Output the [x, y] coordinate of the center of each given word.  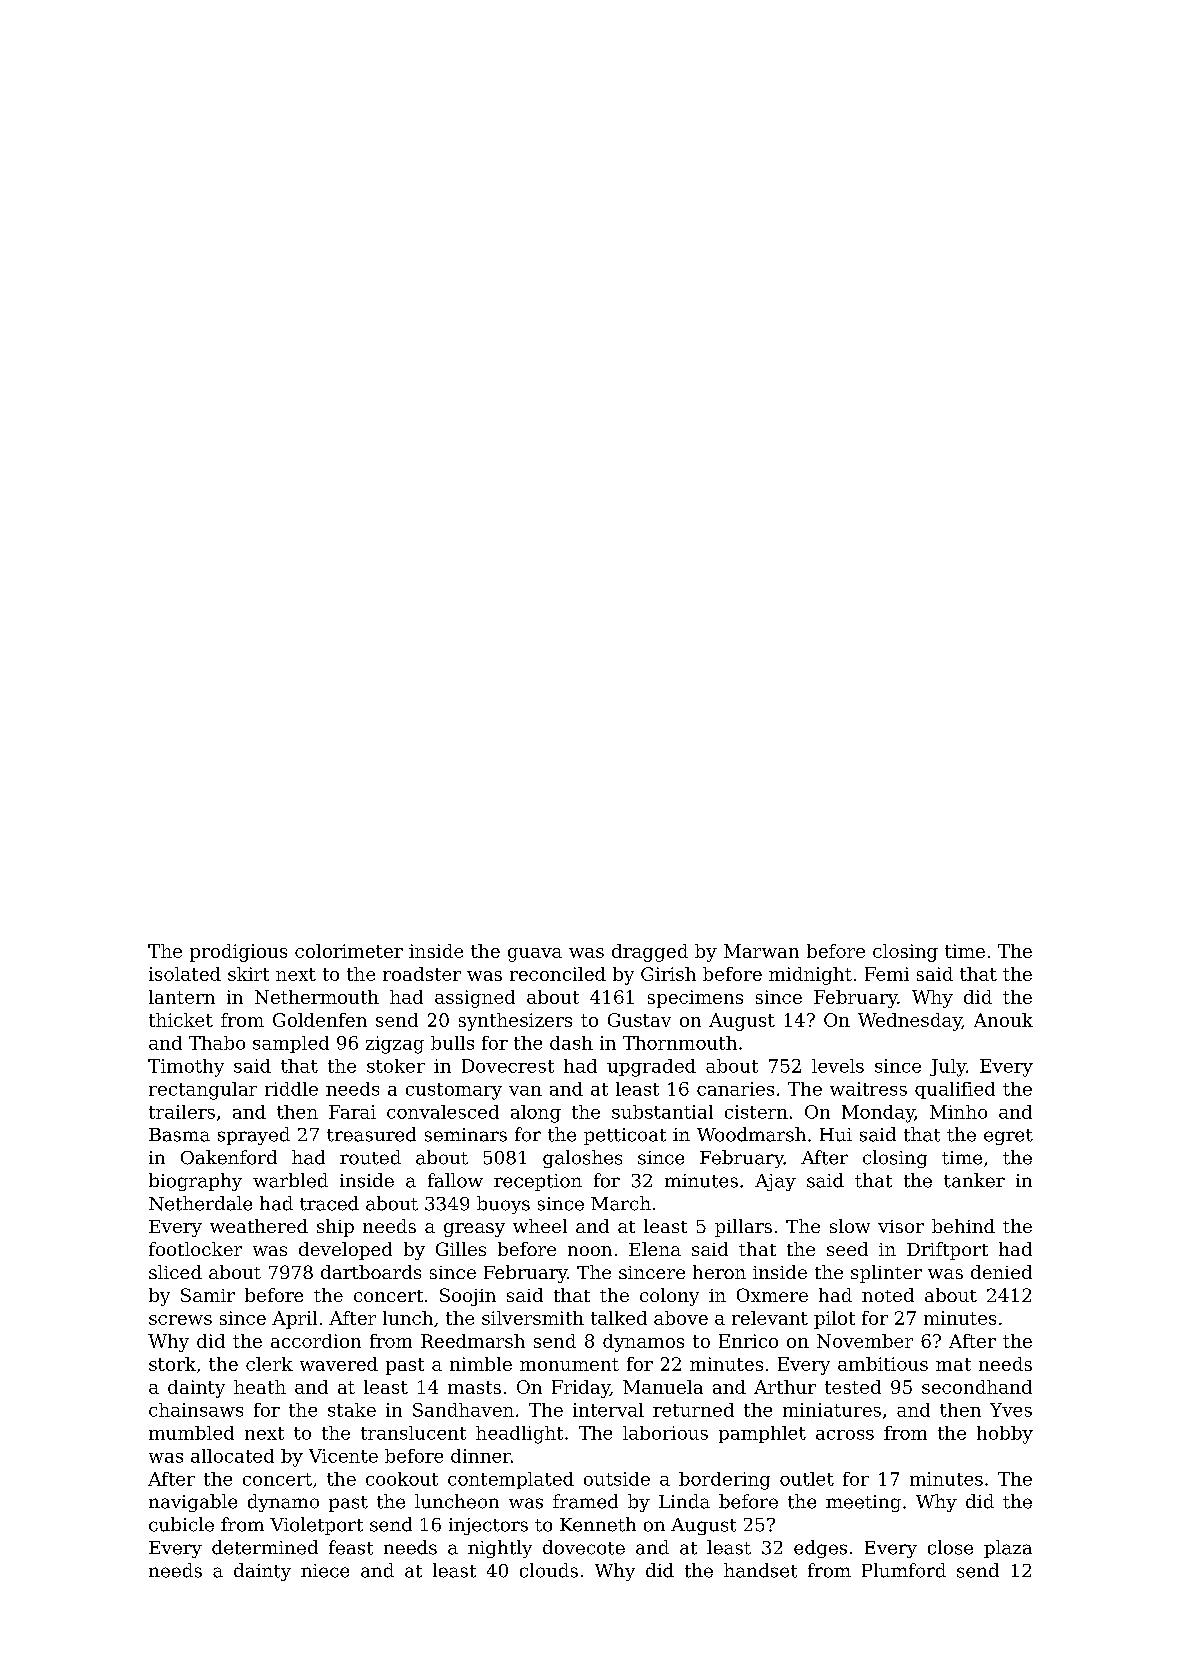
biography [195, 1182]
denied [1001, 1272]
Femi [887, 974]
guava [535, 955]
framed [585, 1501]
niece [325, 1571]
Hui [836, 1135]
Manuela [663, 1387]
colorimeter [349, 951]
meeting [863, 1503]
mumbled [191, 1433]
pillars [743, 1228]
